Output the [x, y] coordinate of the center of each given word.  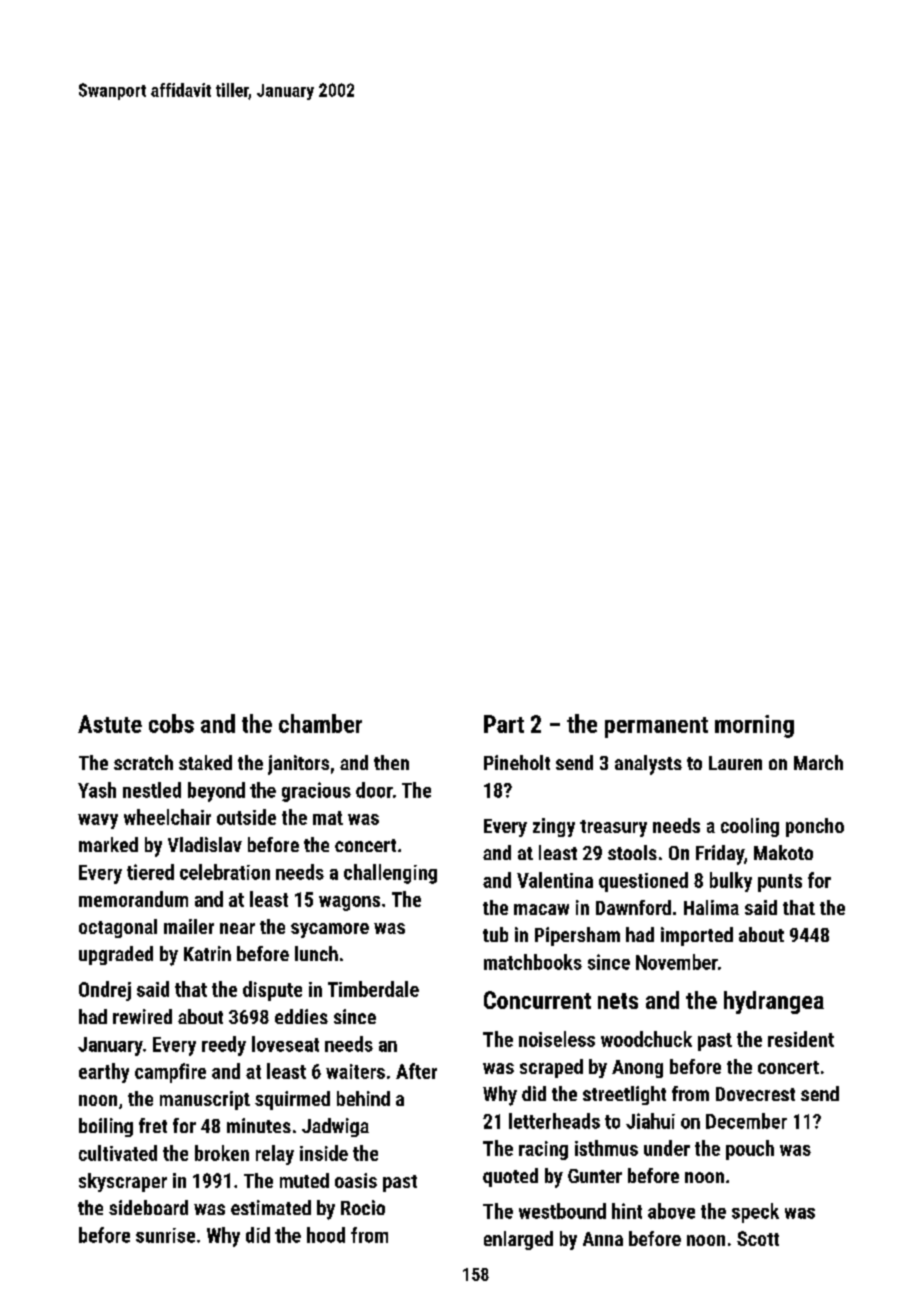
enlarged [518, 1240]
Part [504, 724]
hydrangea [774, 1002]
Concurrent [537, 1000]
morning [754, 726]
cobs [171, 723]
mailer [189, 926]
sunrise [165, 1235]
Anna [603, 1239]
